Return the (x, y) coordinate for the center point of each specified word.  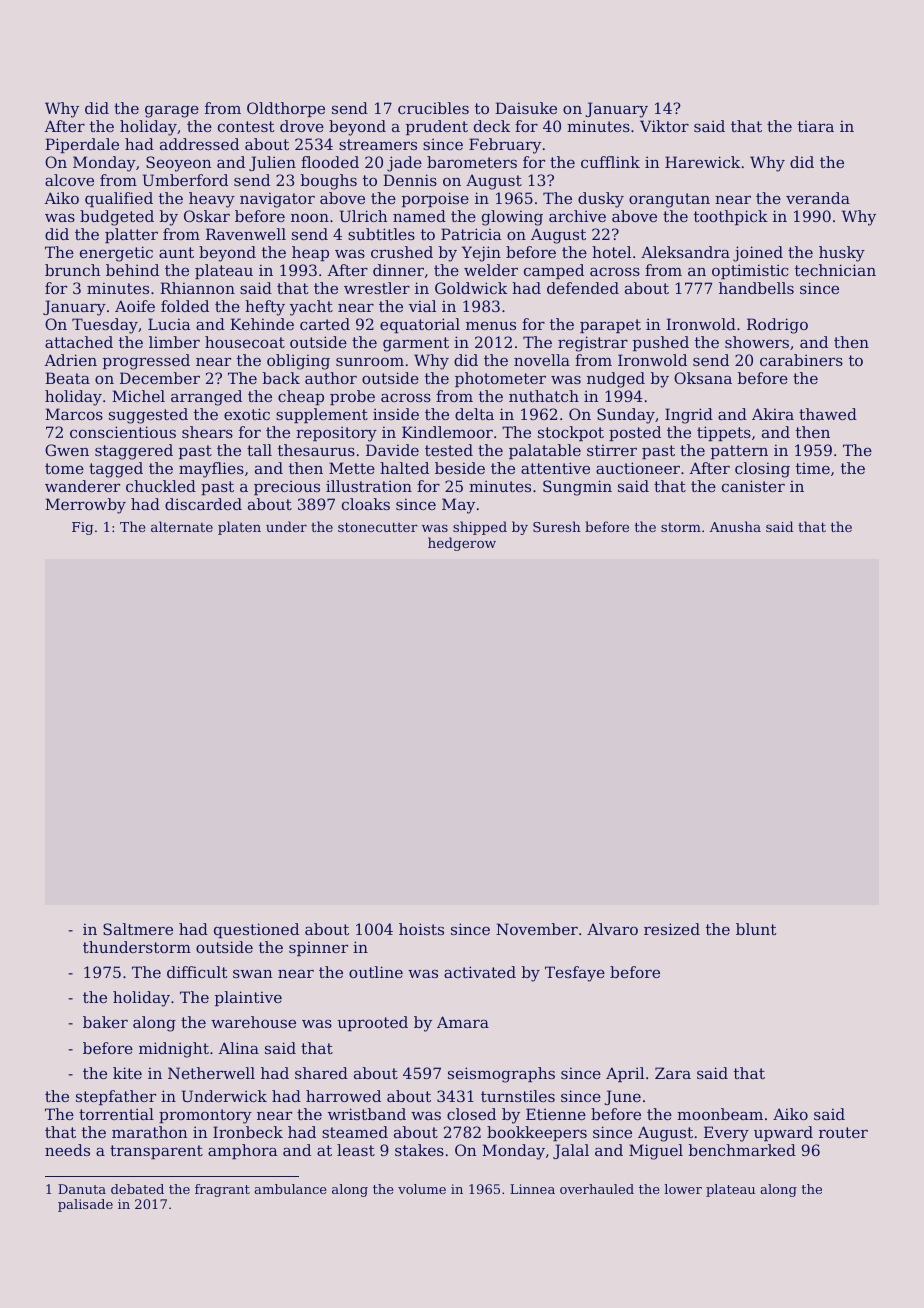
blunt (756, 929)
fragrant (222, 1190)
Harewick (702, 162)
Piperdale (82, 145)
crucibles (433, 108)
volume (422, 1189)
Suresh (557, 526)
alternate (182, 526)
